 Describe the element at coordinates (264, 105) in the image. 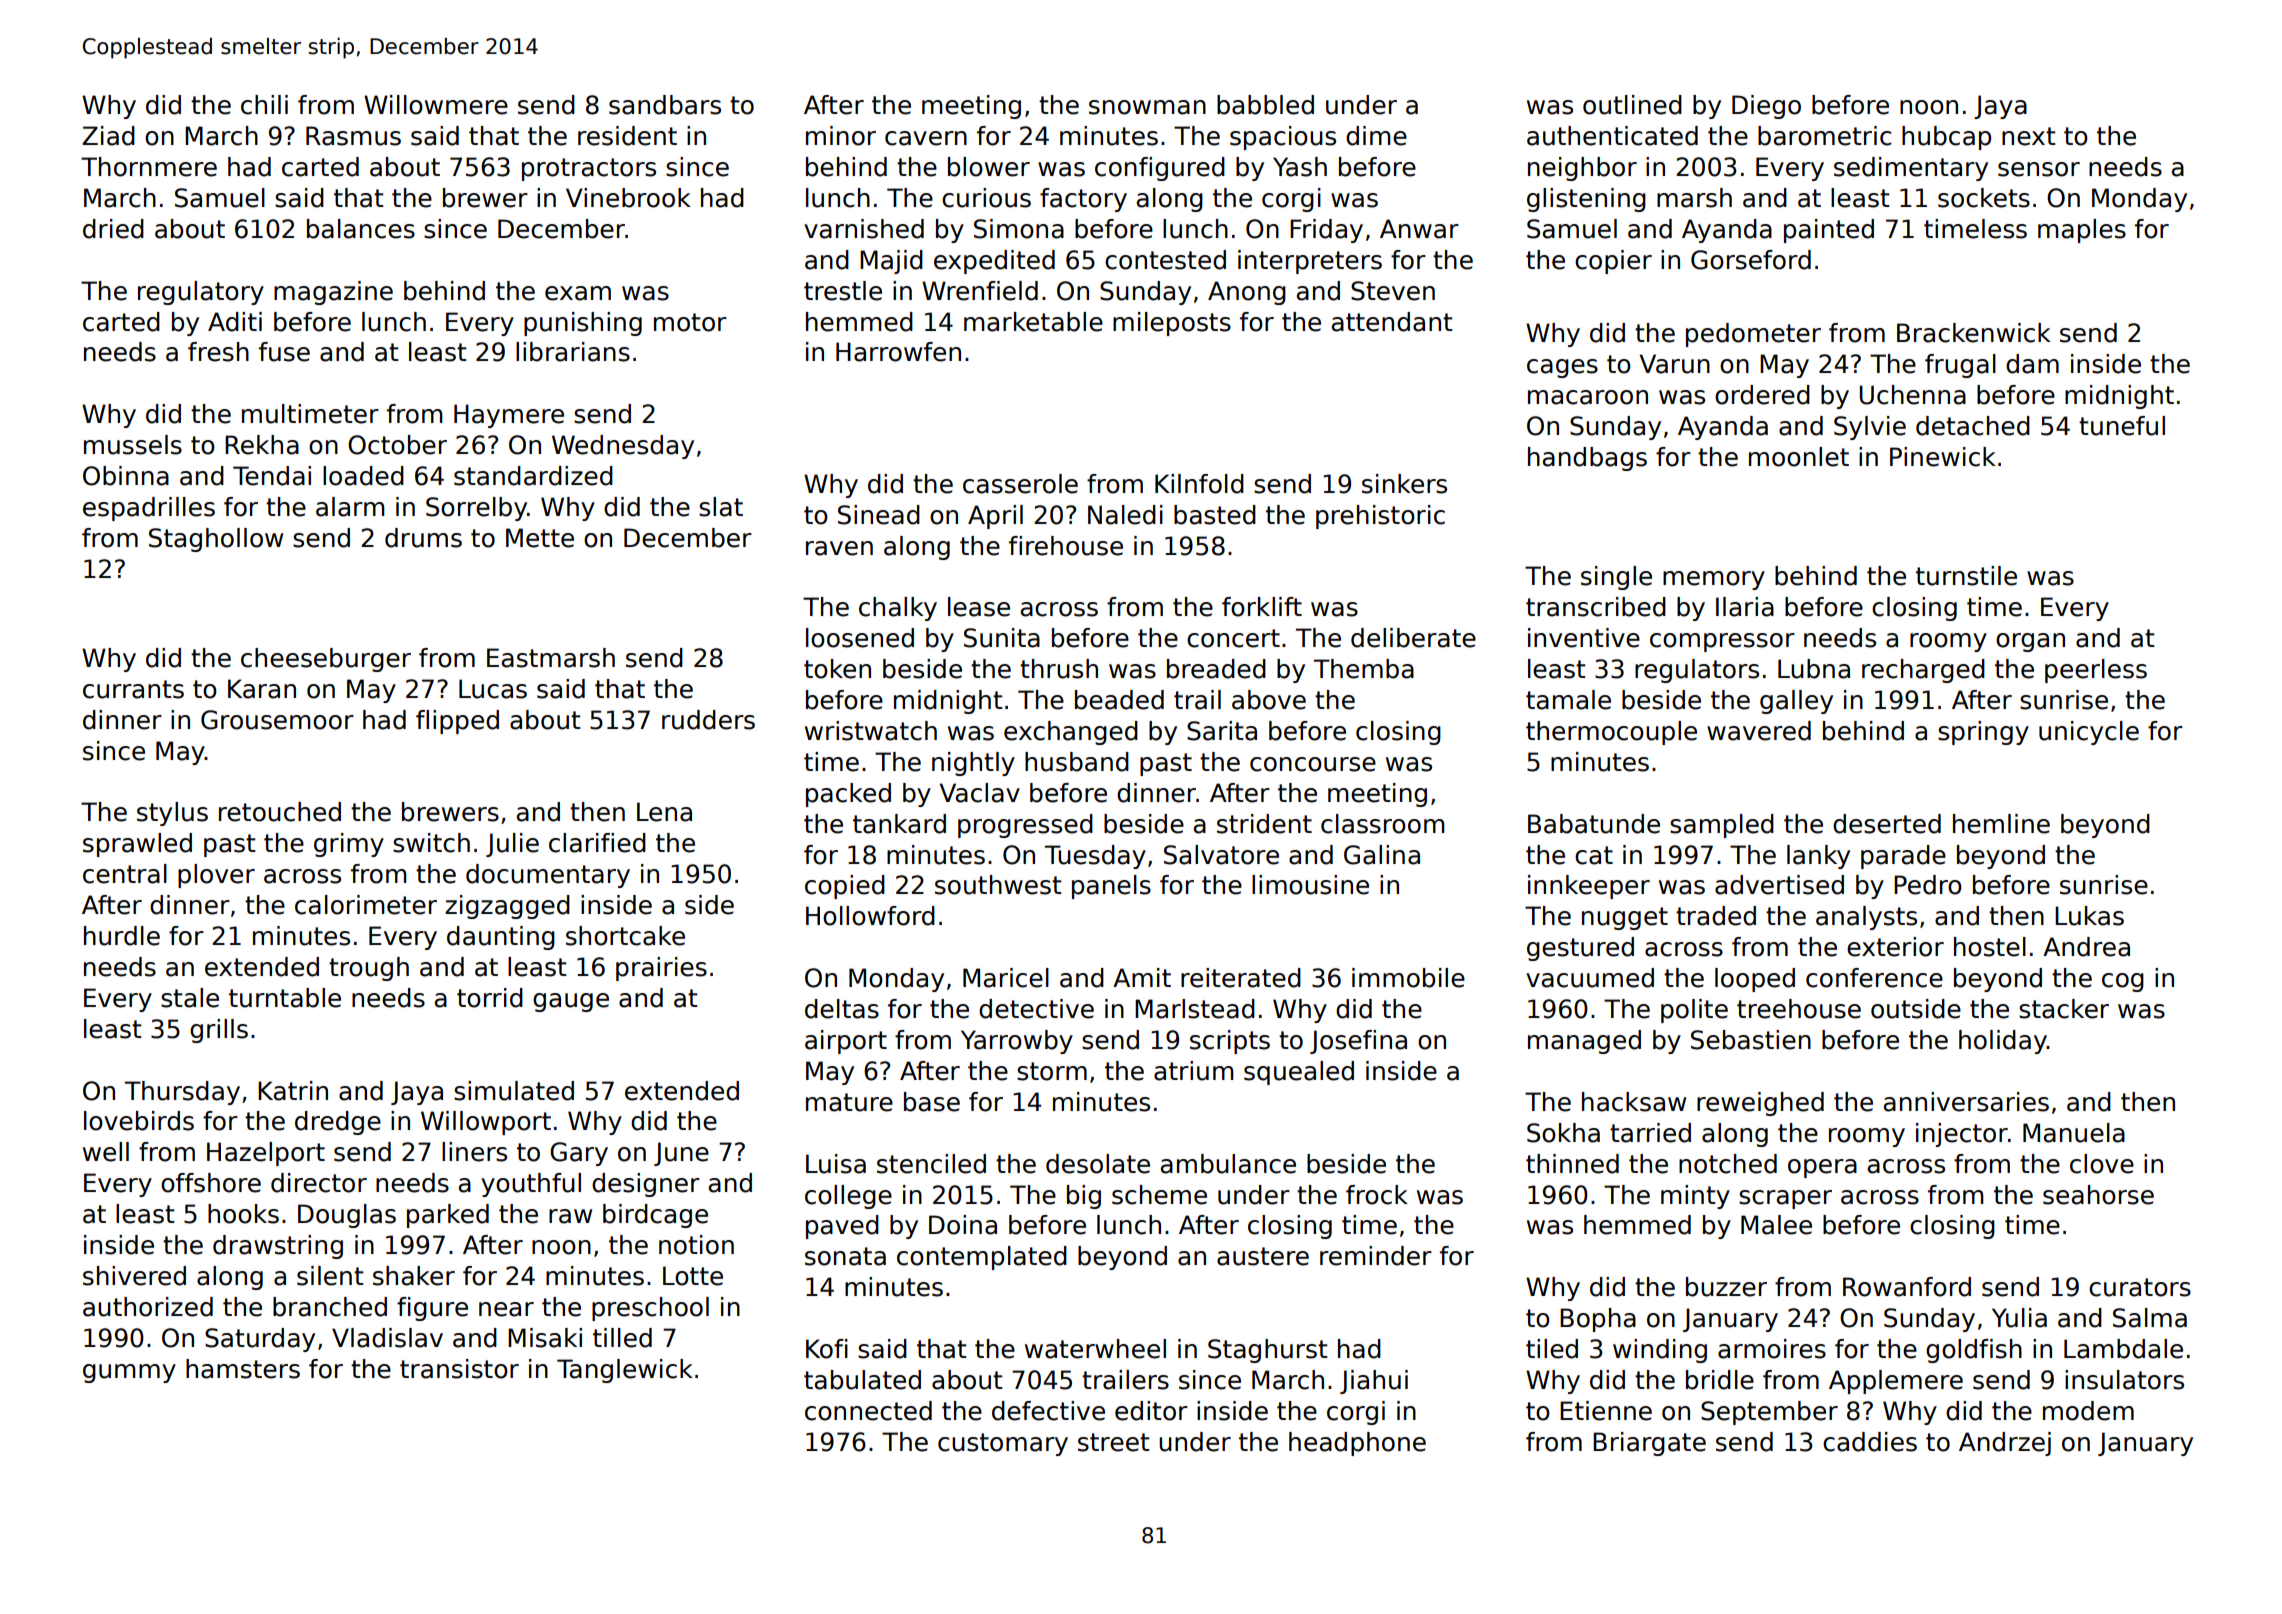

I see `chili` at that location.
